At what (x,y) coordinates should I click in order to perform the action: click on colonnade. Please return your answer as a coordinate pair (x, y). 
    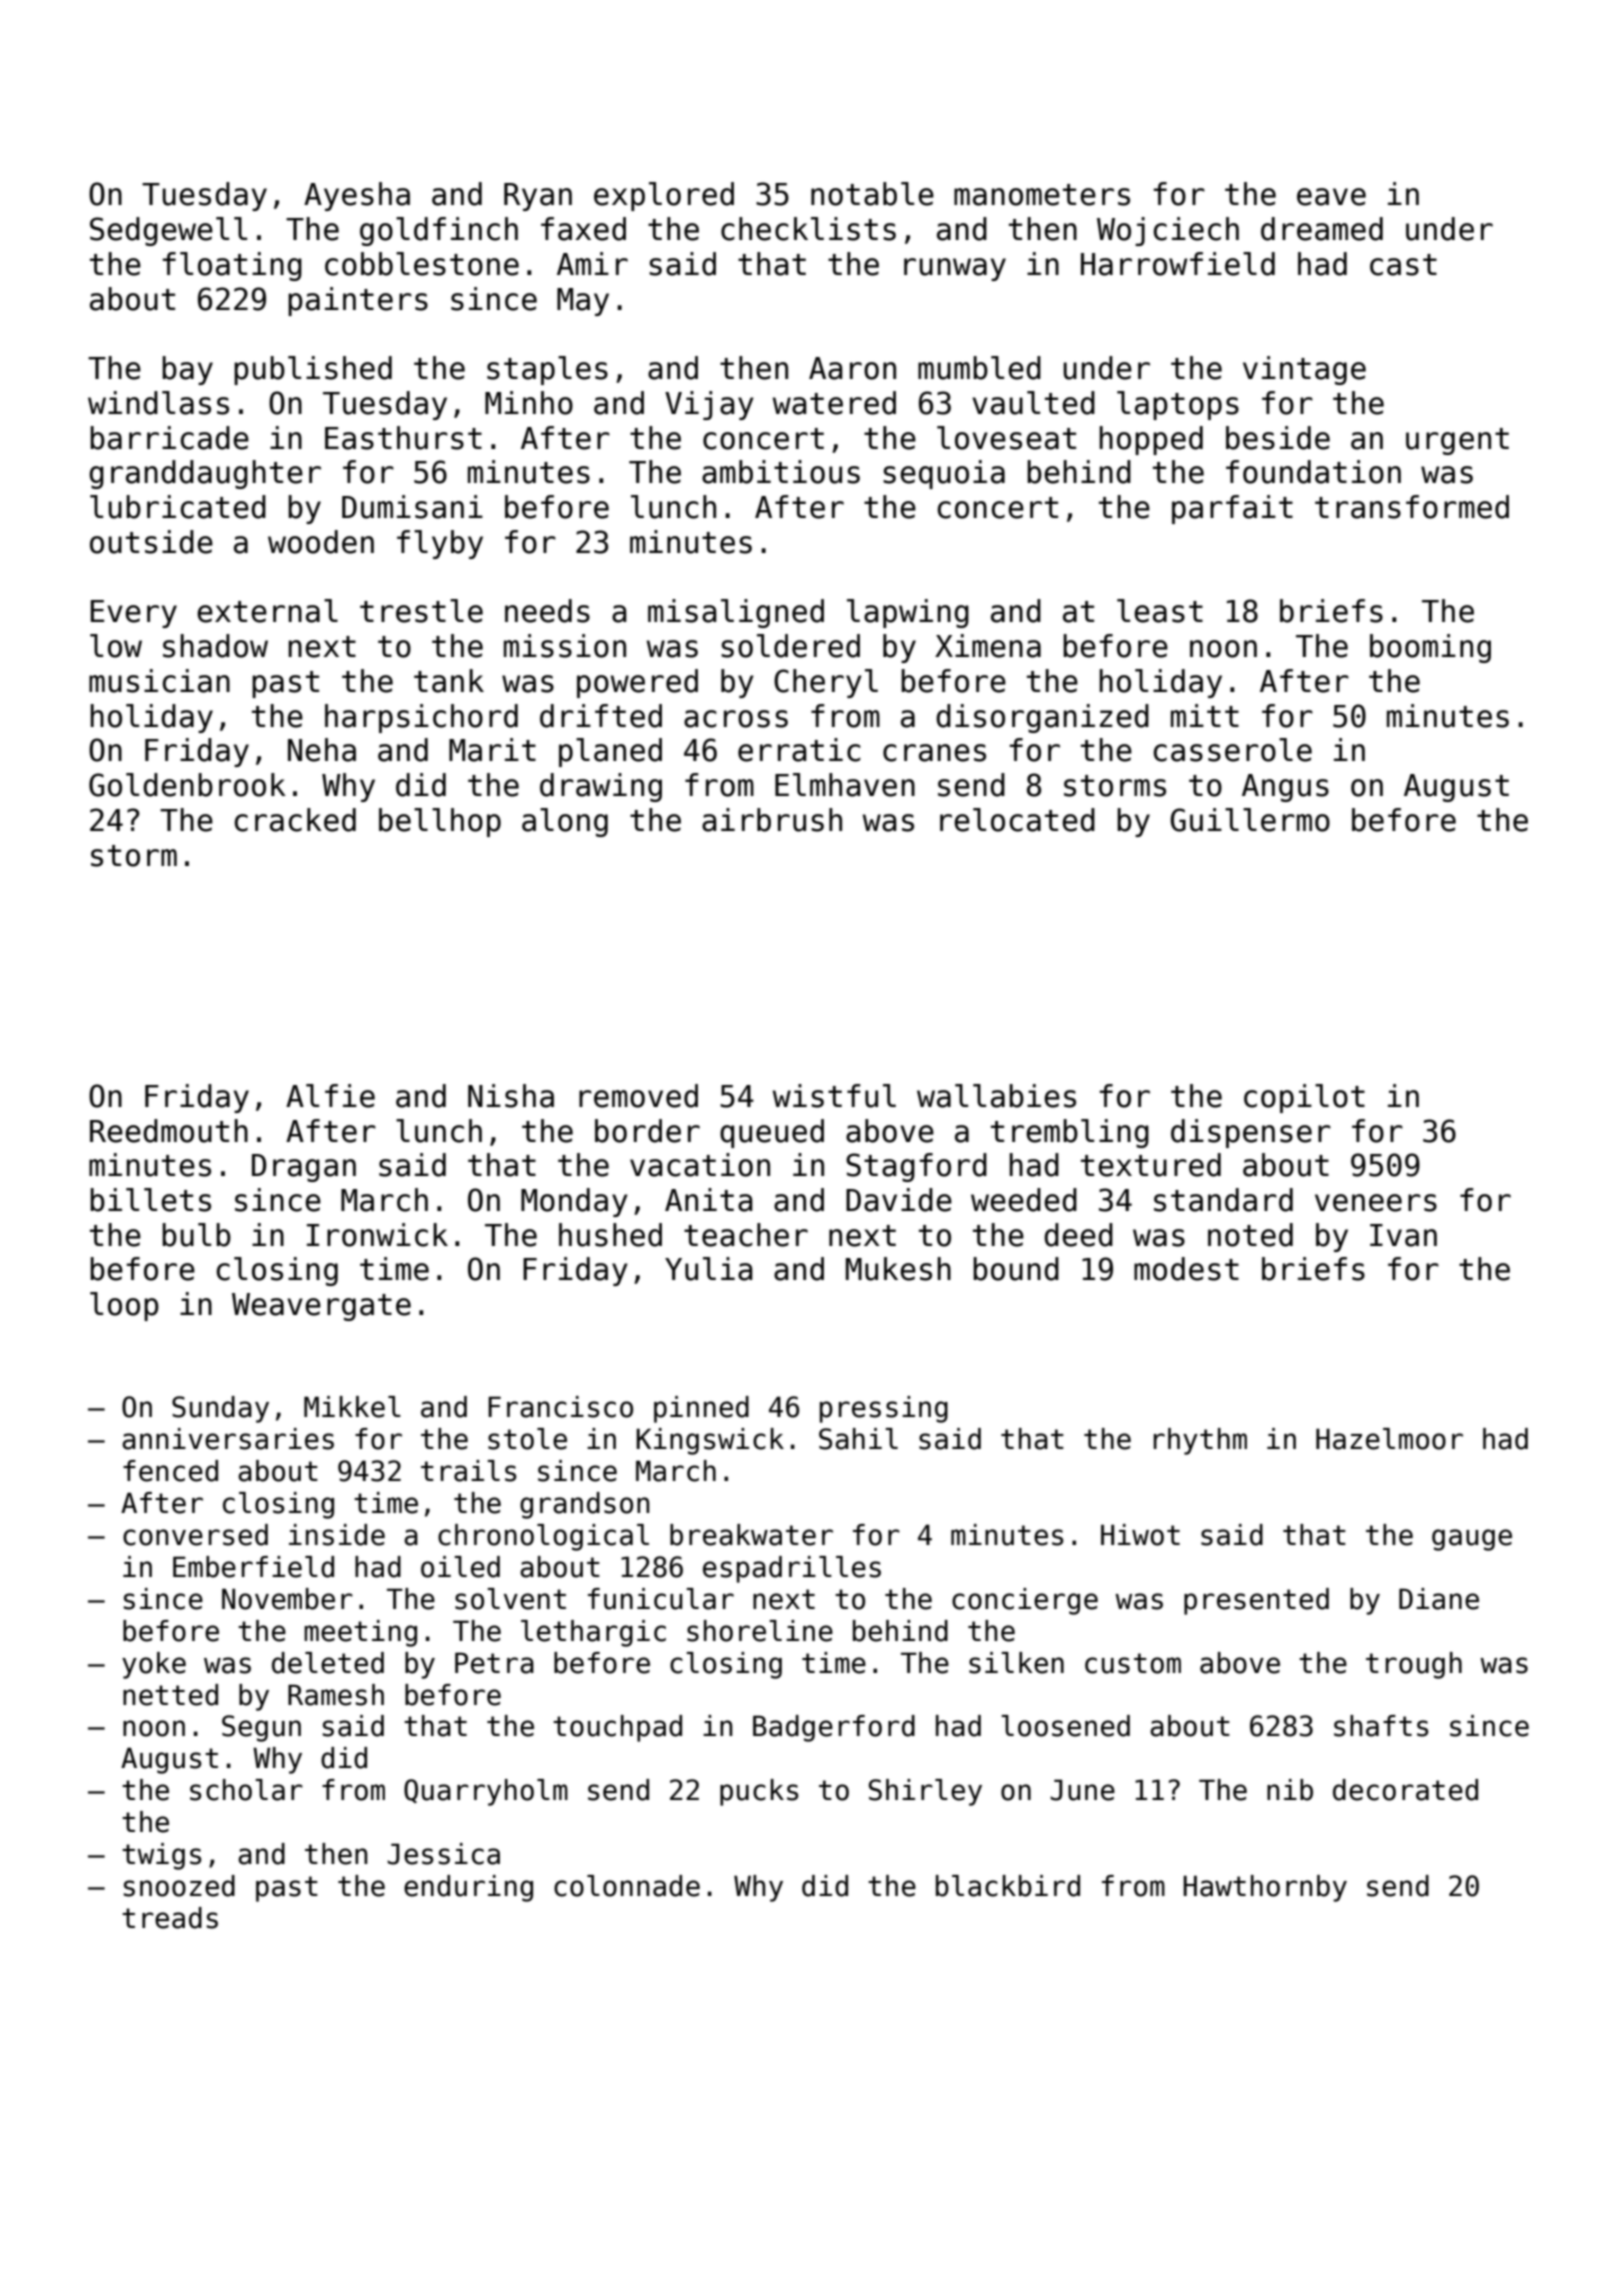
    Looking at the image, I should click on (627, 1886).
